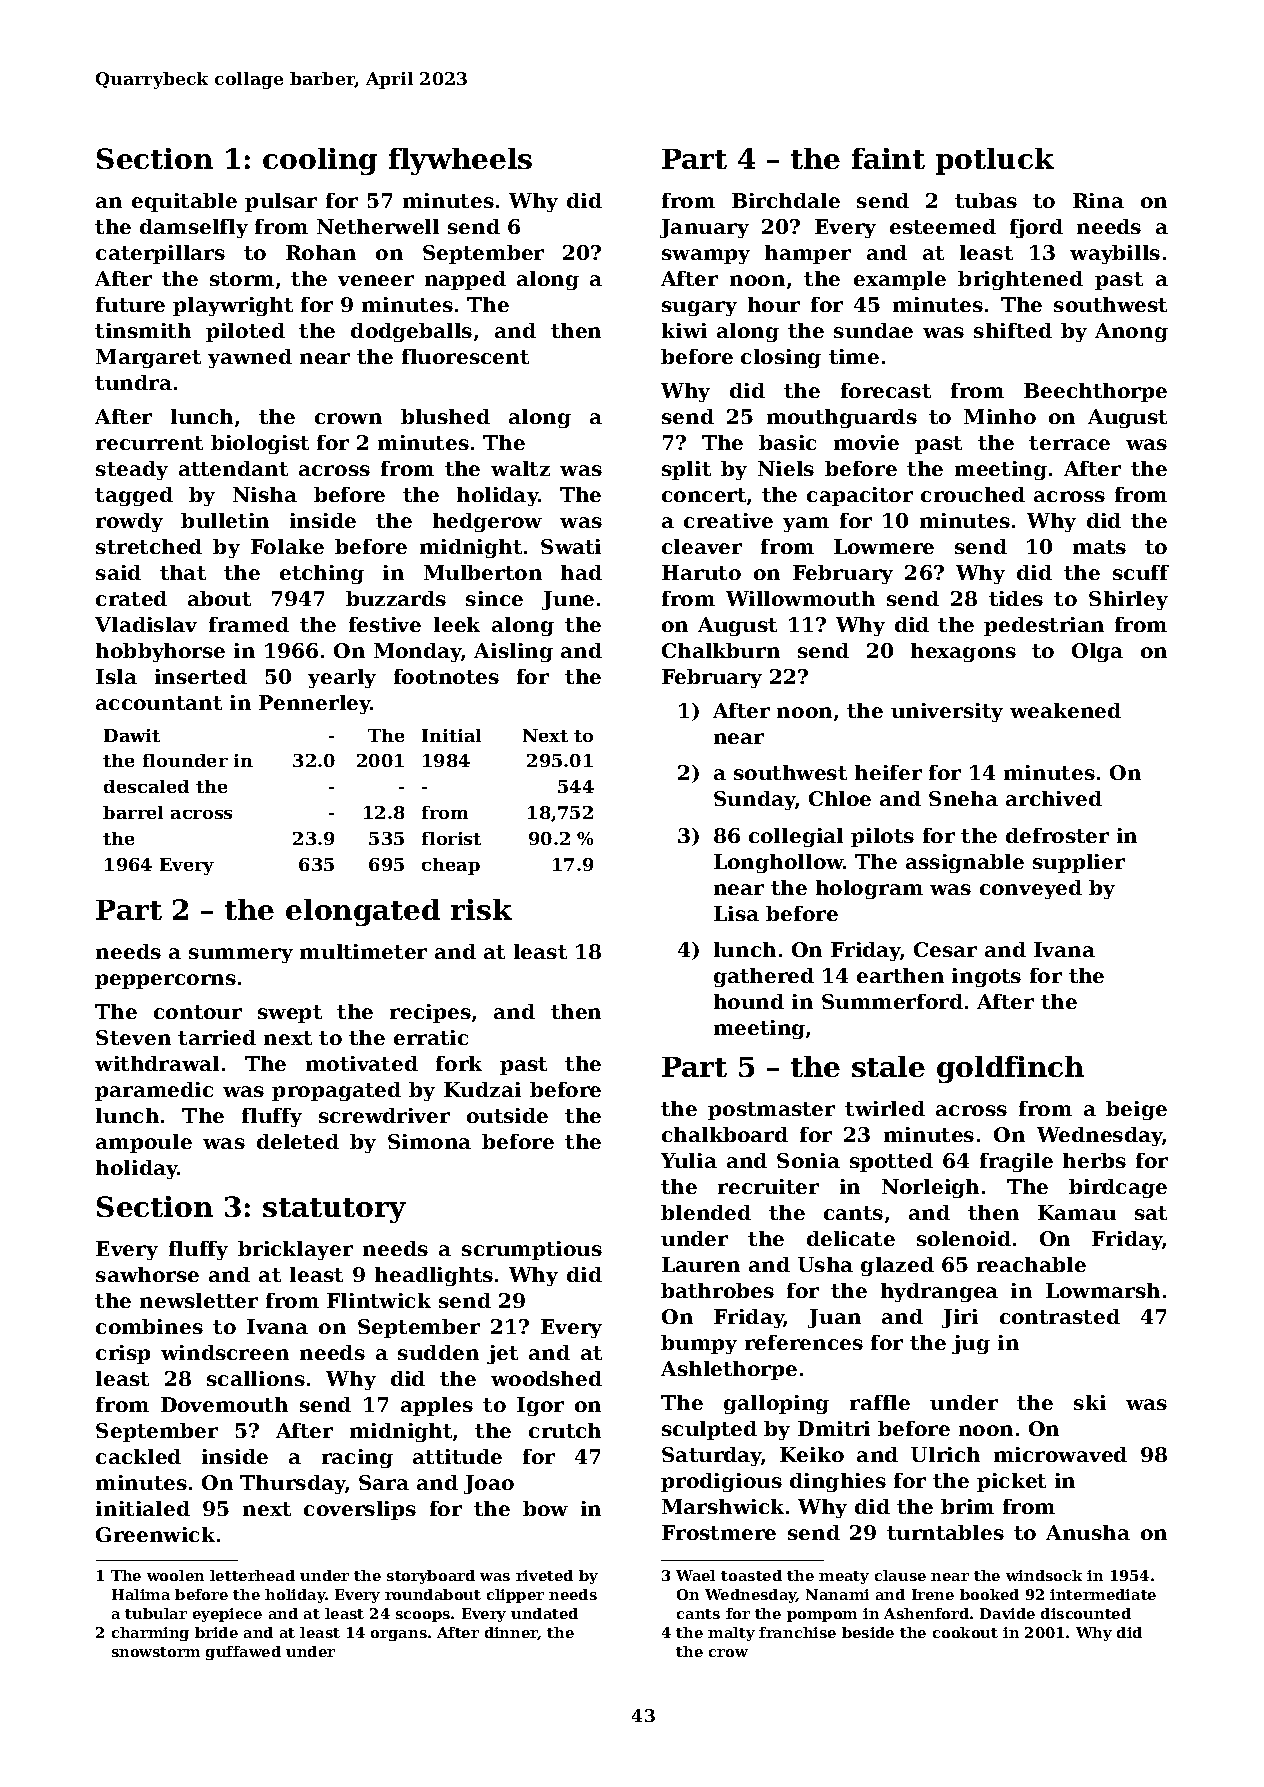 Image resolution: width=1264 pixels, height=1787 pixels. What do you see at coordinates (721, 650) in the screenshot?
I see `Chalkburn` at bounding box center [721, 650].
